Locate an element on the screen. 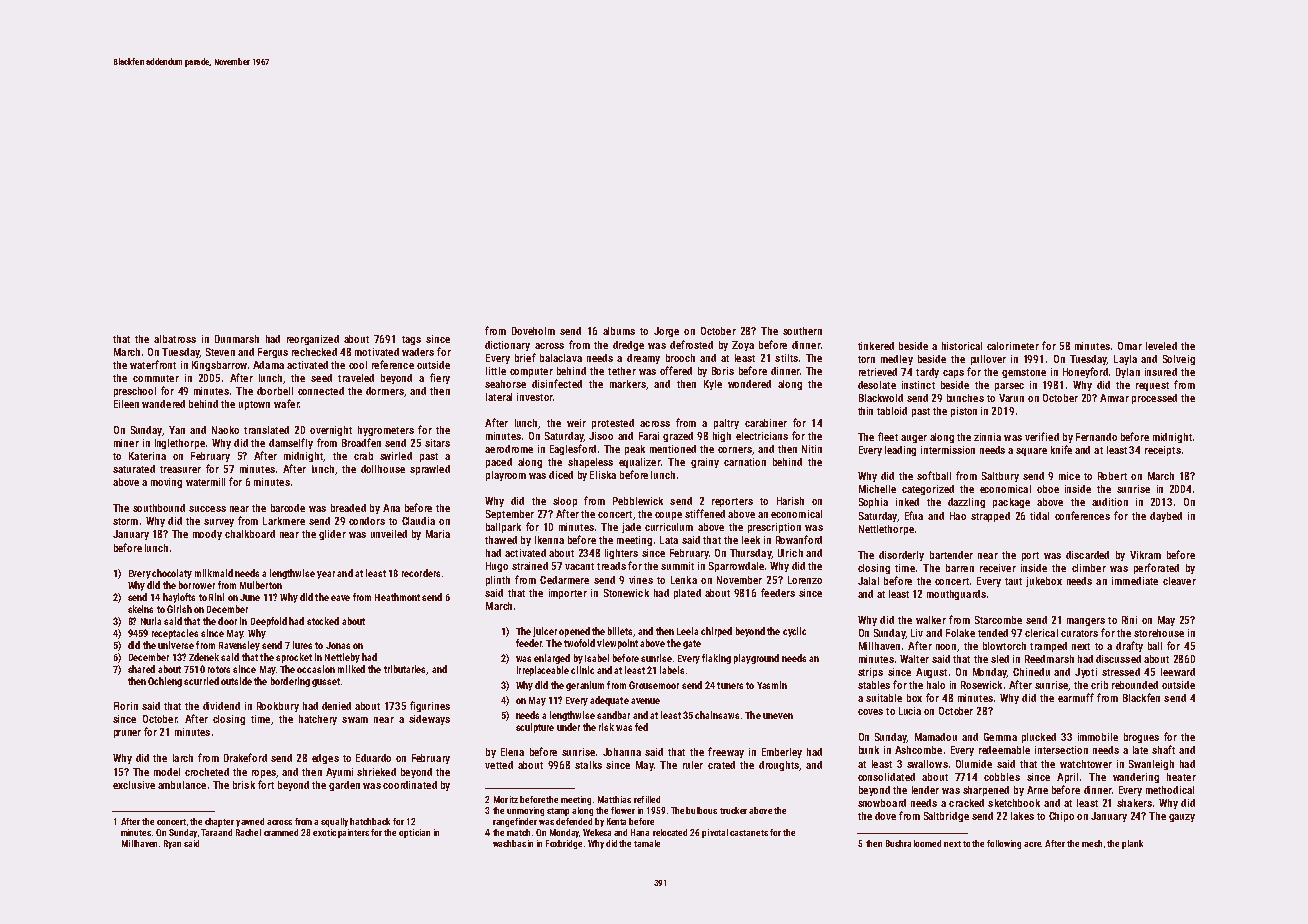 This screenshot has width=1308, height=924. torn is located at coordinates (866, 359).
